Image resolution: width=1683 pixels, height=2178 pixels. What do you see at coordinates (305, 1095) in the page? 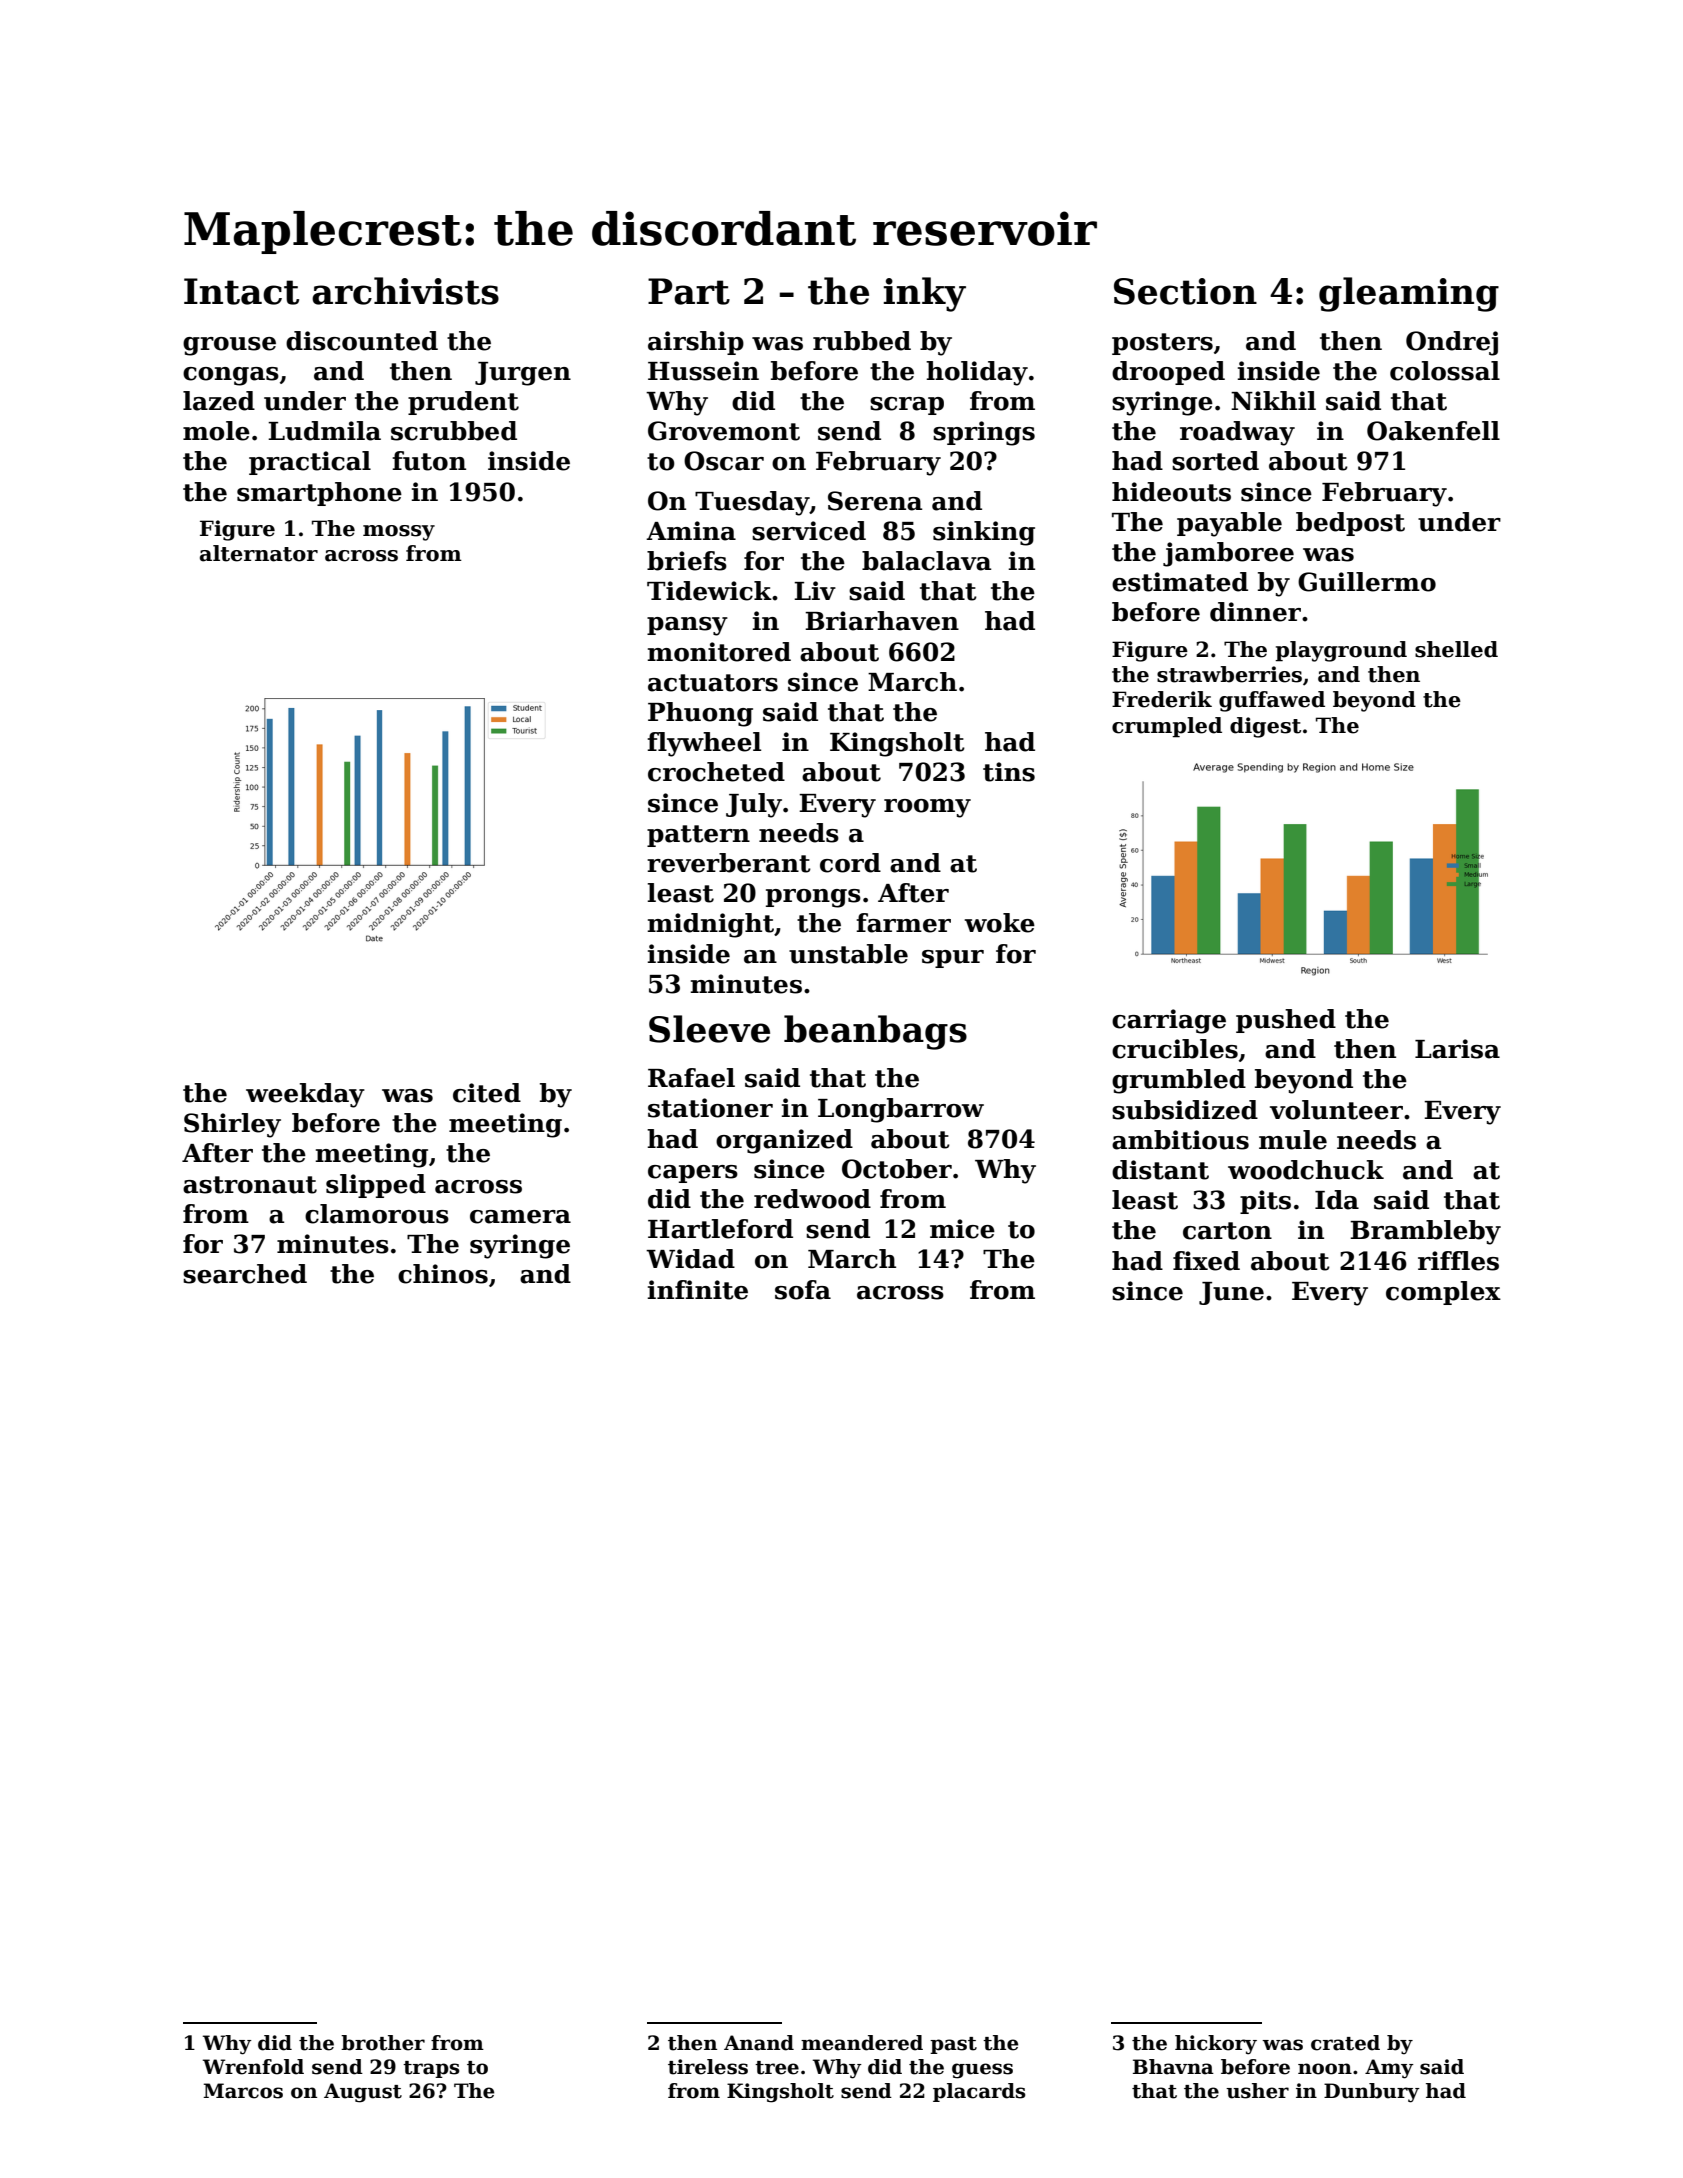
I see `weekday` at bounding box center [305, 1095].
